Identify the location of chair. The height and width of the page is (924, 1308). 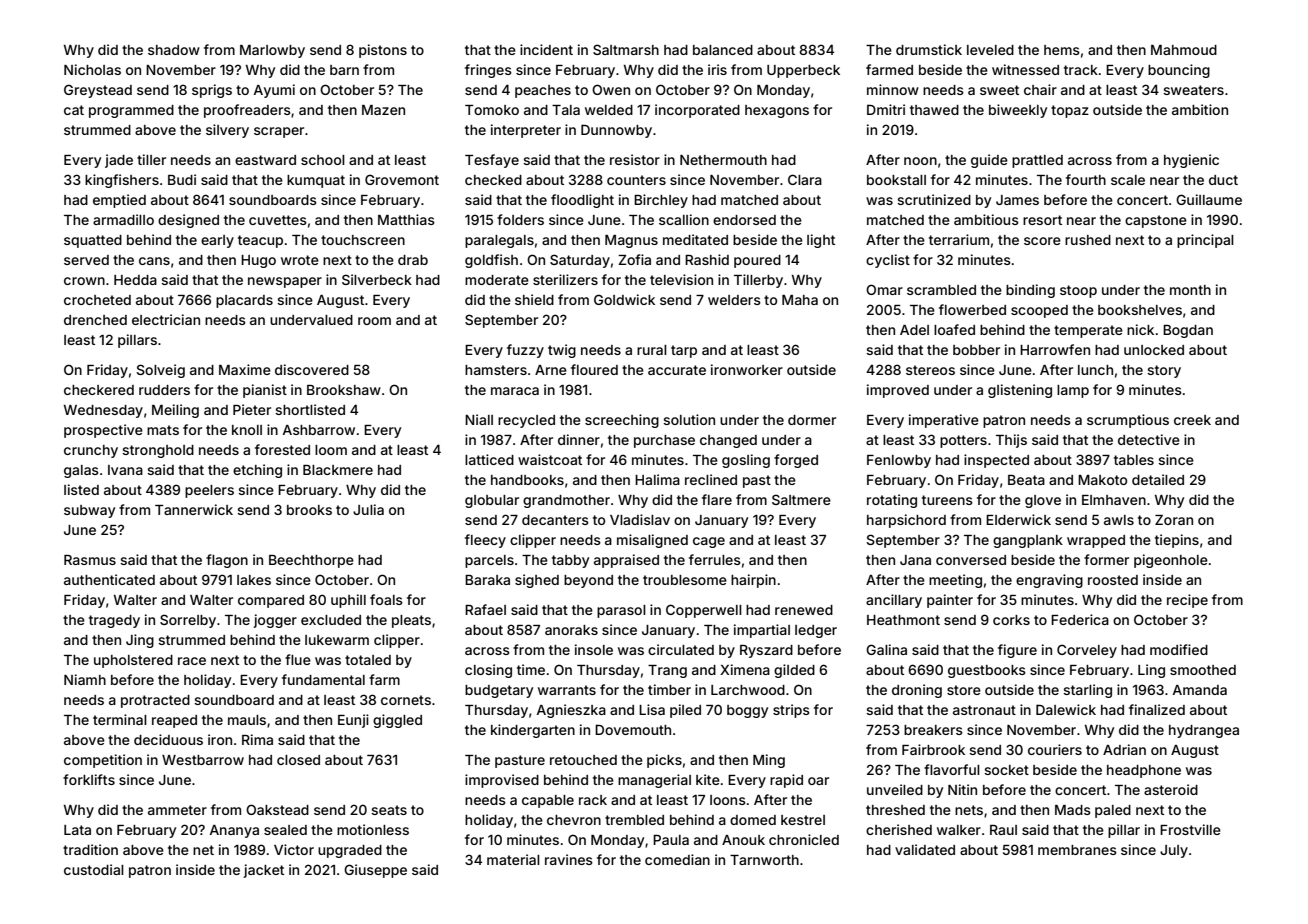
(1040, 89).
